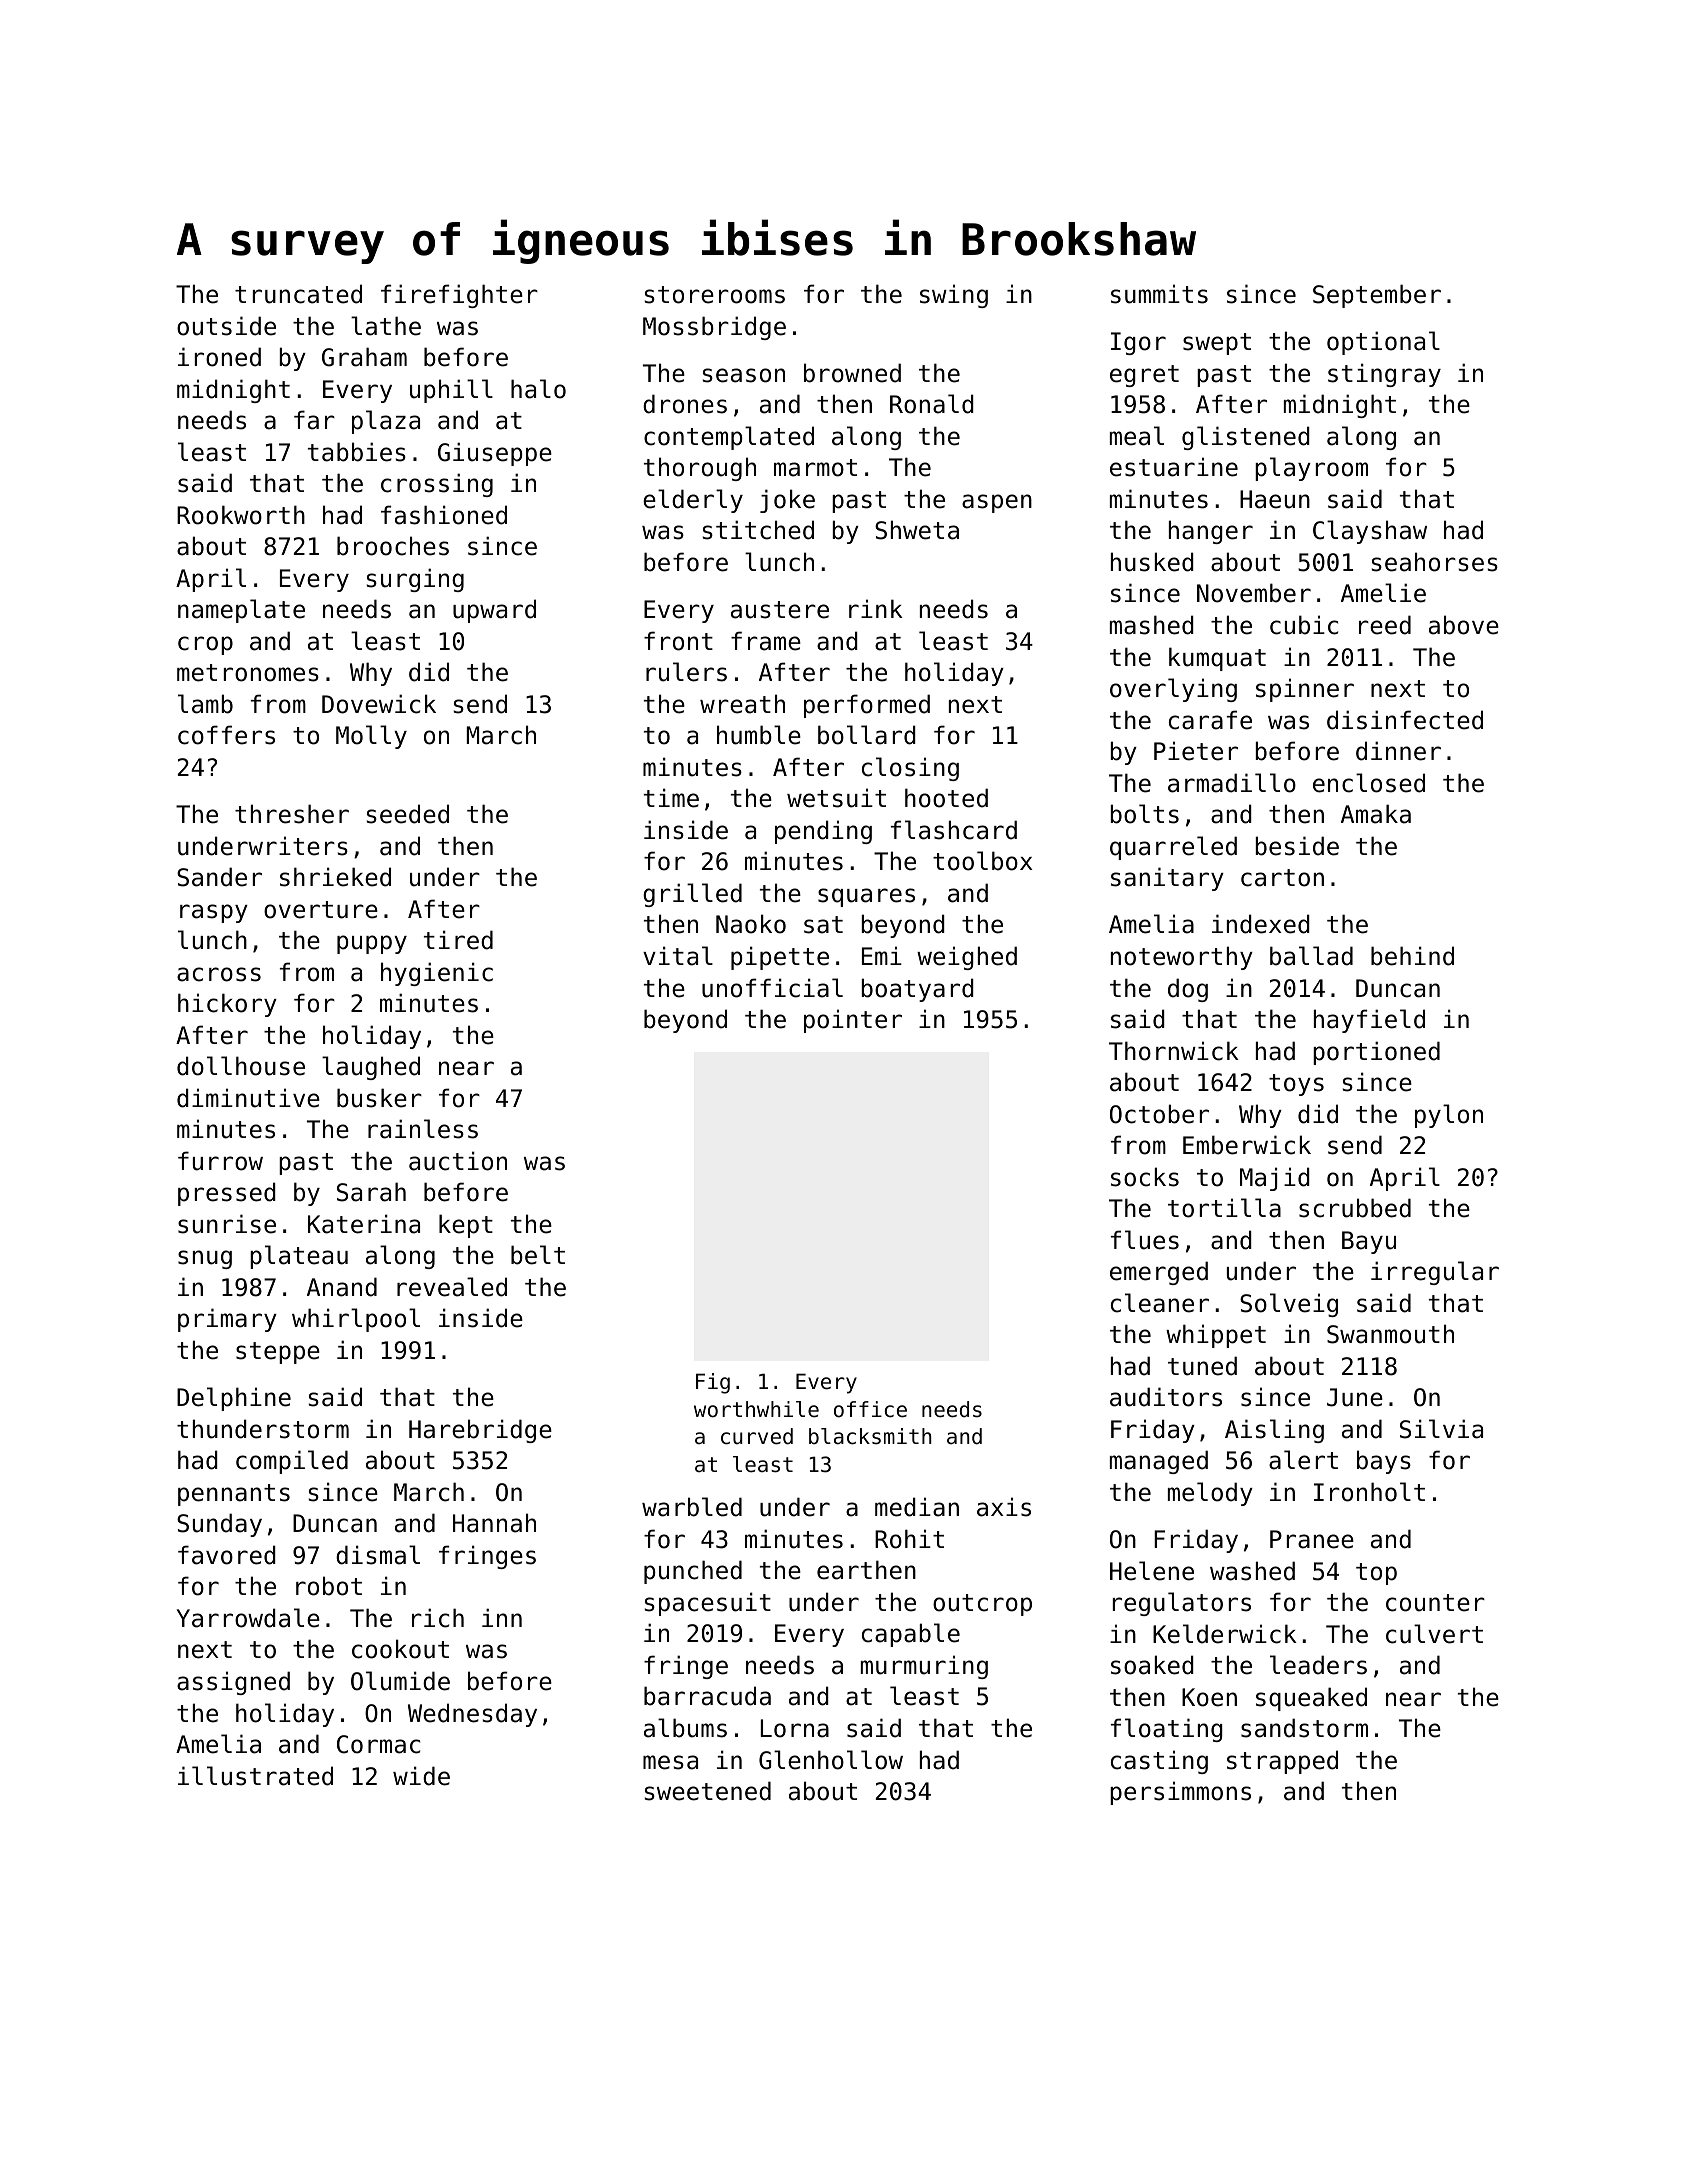 Image resolution: width=1683 pixels, height=2178 pixels. What do you see at coordinates (1303, 1460) in the screenshot?
I see `alert` at bounding box center [1303, 1460].
